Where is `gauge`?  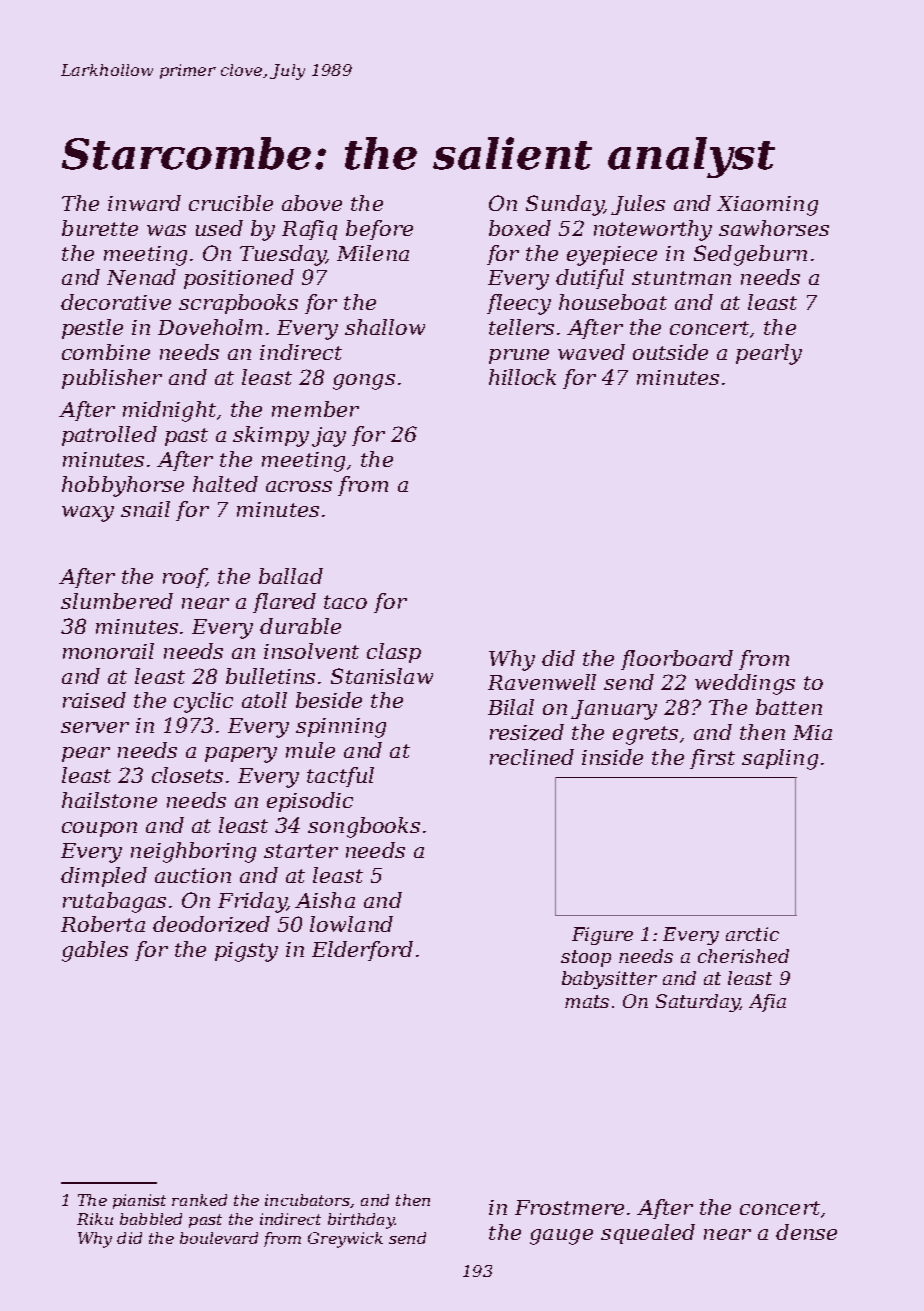
gauge is located at coordinates (561, 1237).
